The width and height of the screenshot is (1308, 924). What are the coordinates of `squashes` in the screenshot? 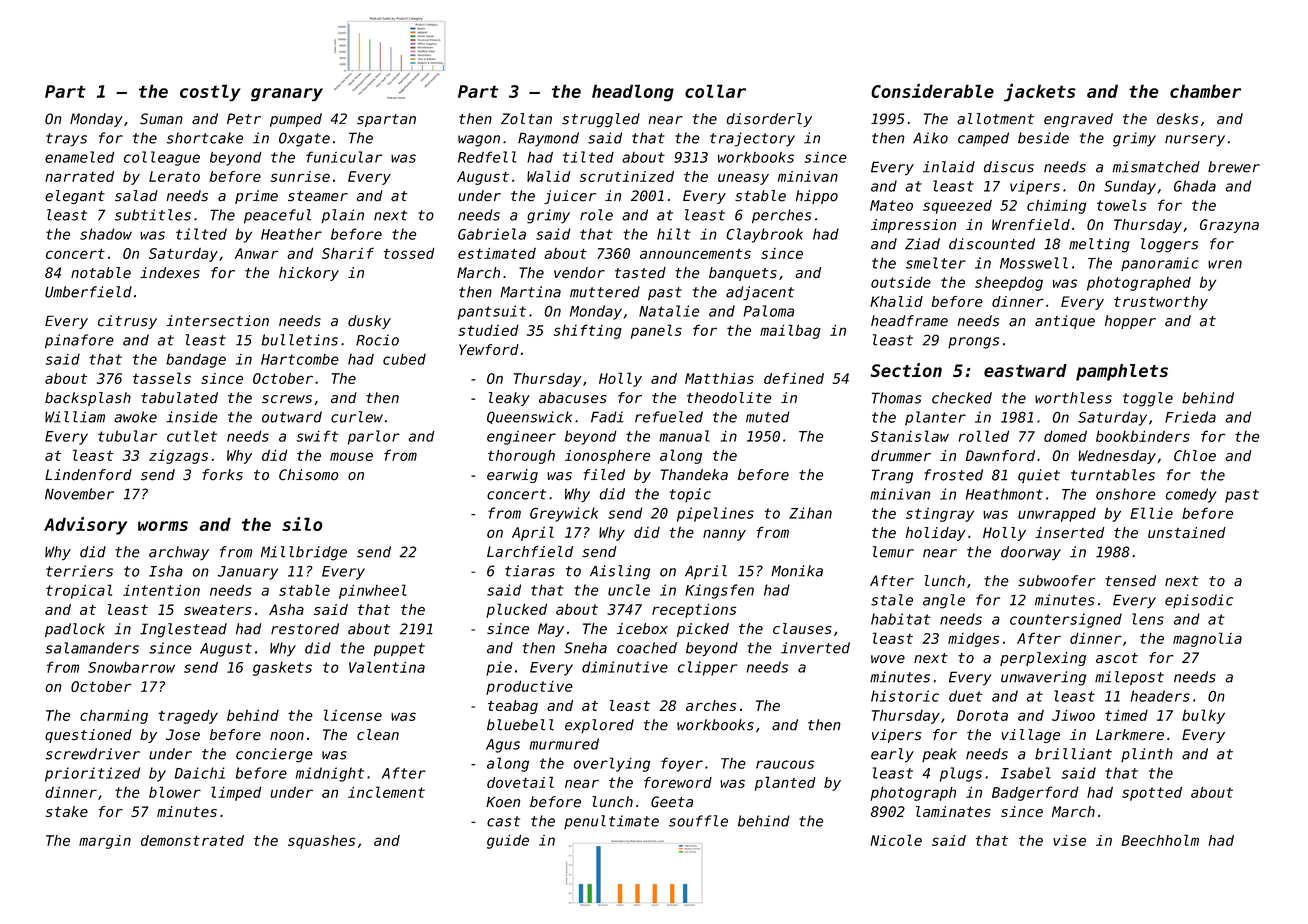 It's located at (321, 842).
